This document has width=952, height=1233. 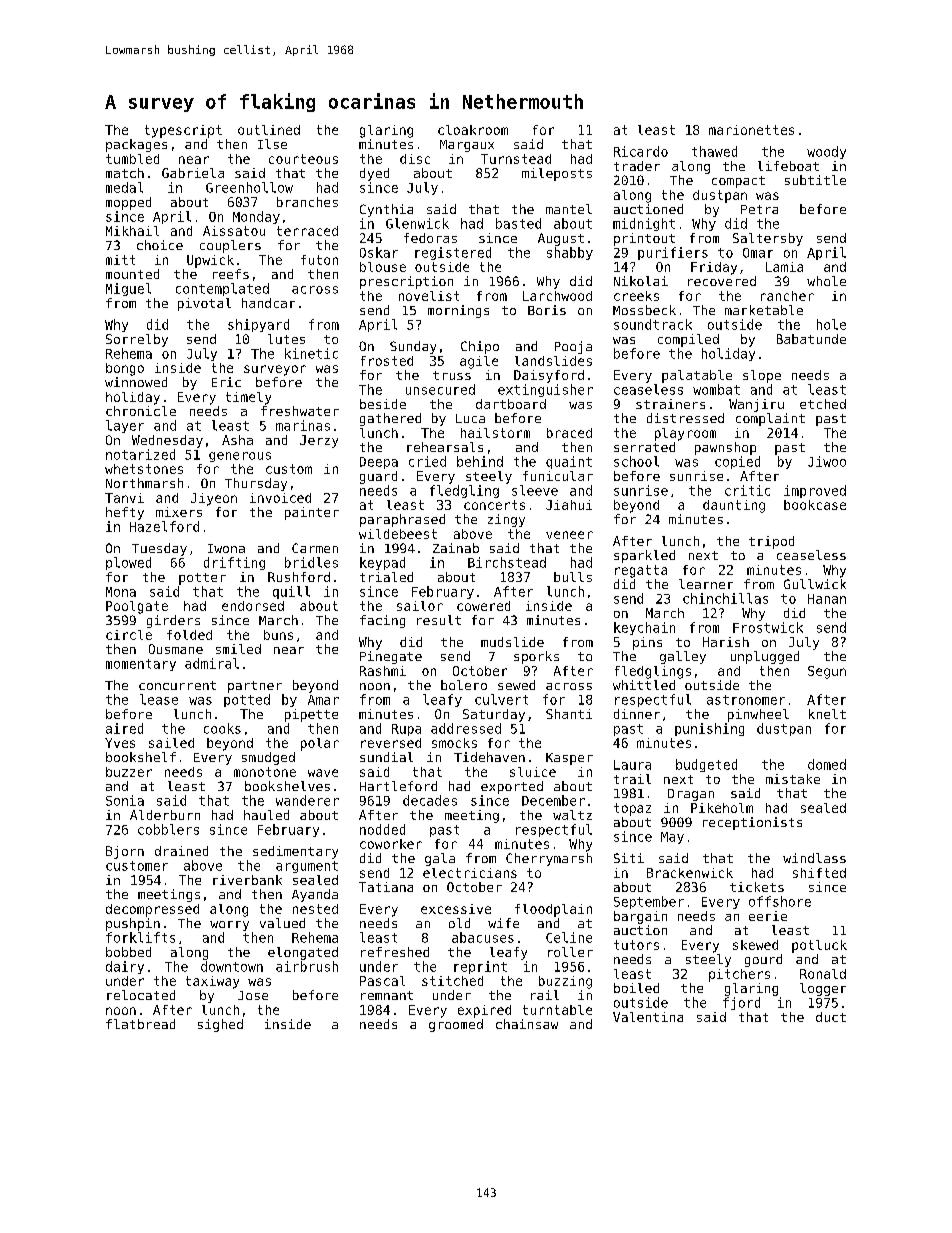 What do you see at coordinates (323, 700) in the document?
I see `Amar` at bounding box center [323, 700].
